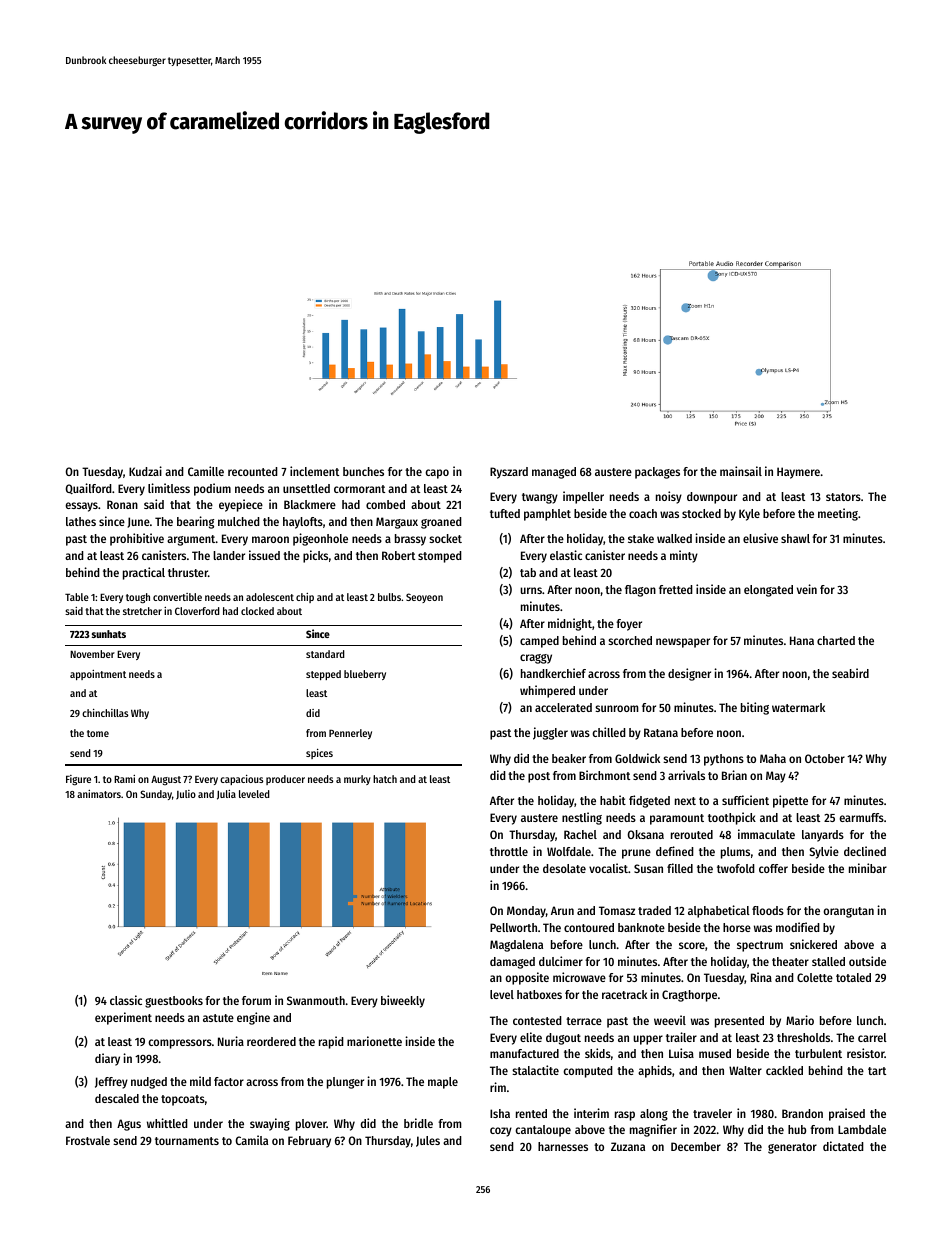 This screenshot has height=1233, width=952. Describe the element at coordinates (547, 515) in the screenshot. I see `pamphlet` at that location.
